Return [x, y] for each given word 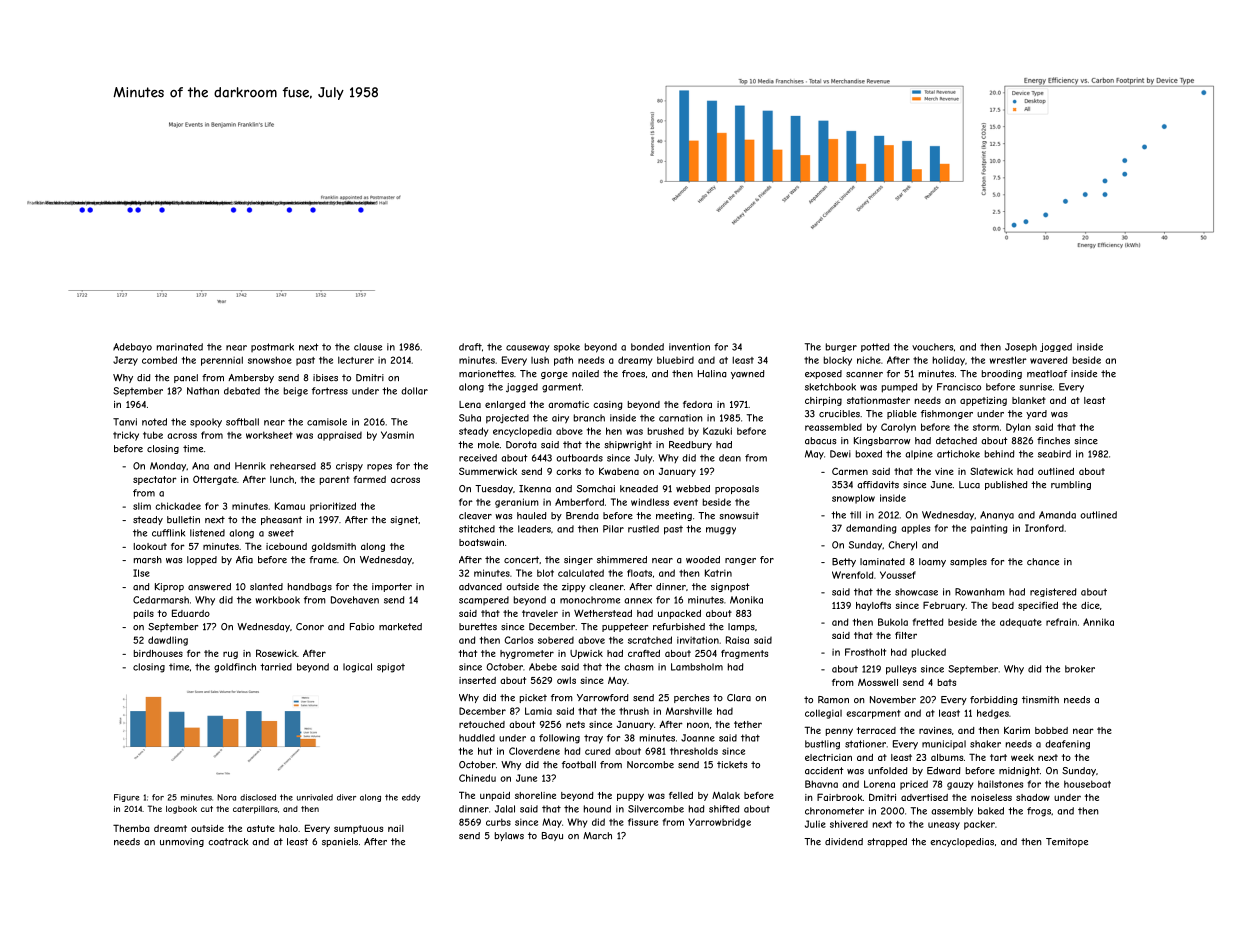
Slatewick [991, 471]
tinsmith [1040, 700]
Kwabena [619, 471]
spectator [155, 480]
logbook [181, 810]
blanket [1029, 400]
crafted [644, 653]
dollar [414, 391]
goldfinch [235, 668]
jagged [522, 388]
